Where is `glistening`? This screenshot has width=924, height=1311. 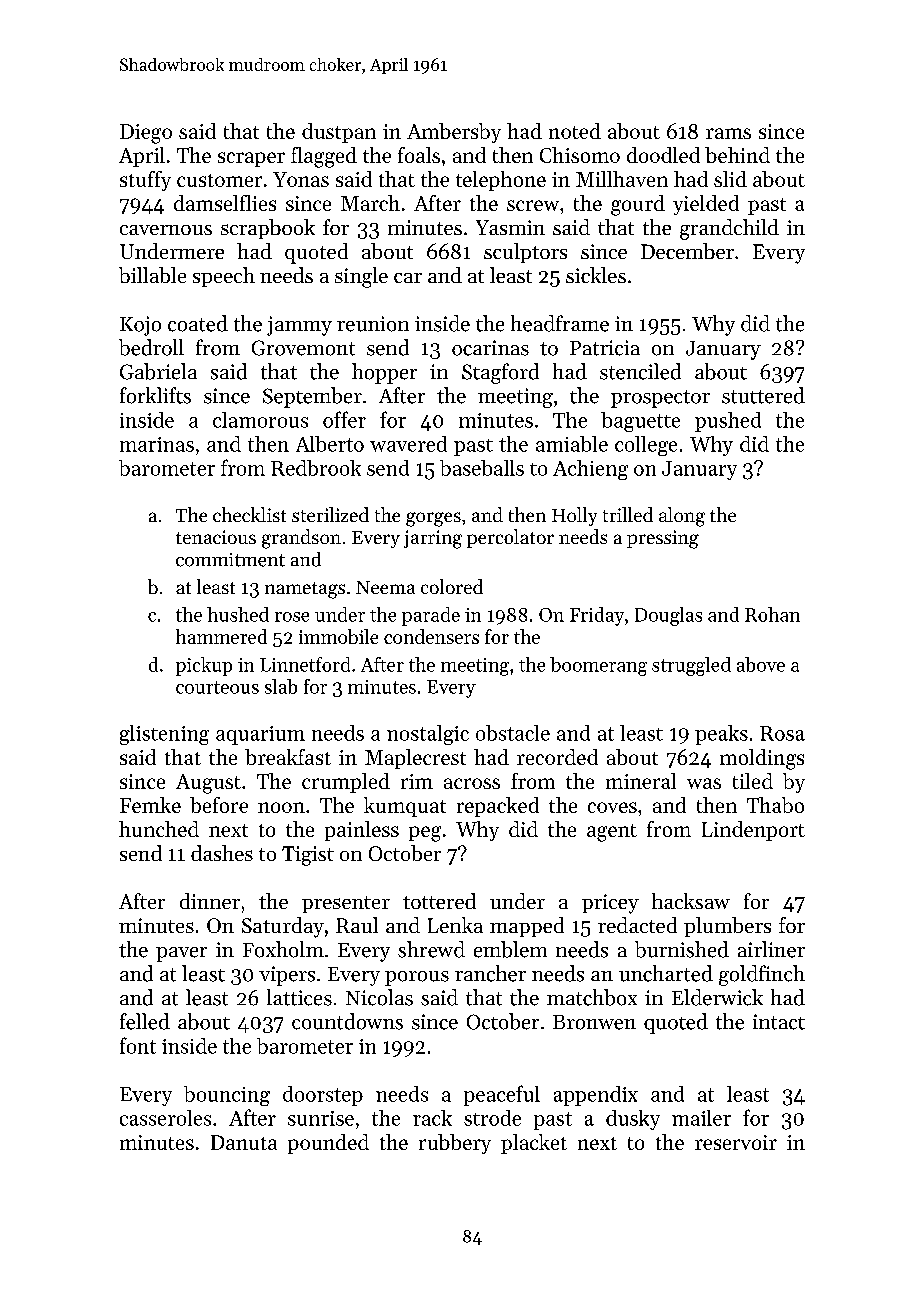
glistening is located at coordinates (164, 735).
